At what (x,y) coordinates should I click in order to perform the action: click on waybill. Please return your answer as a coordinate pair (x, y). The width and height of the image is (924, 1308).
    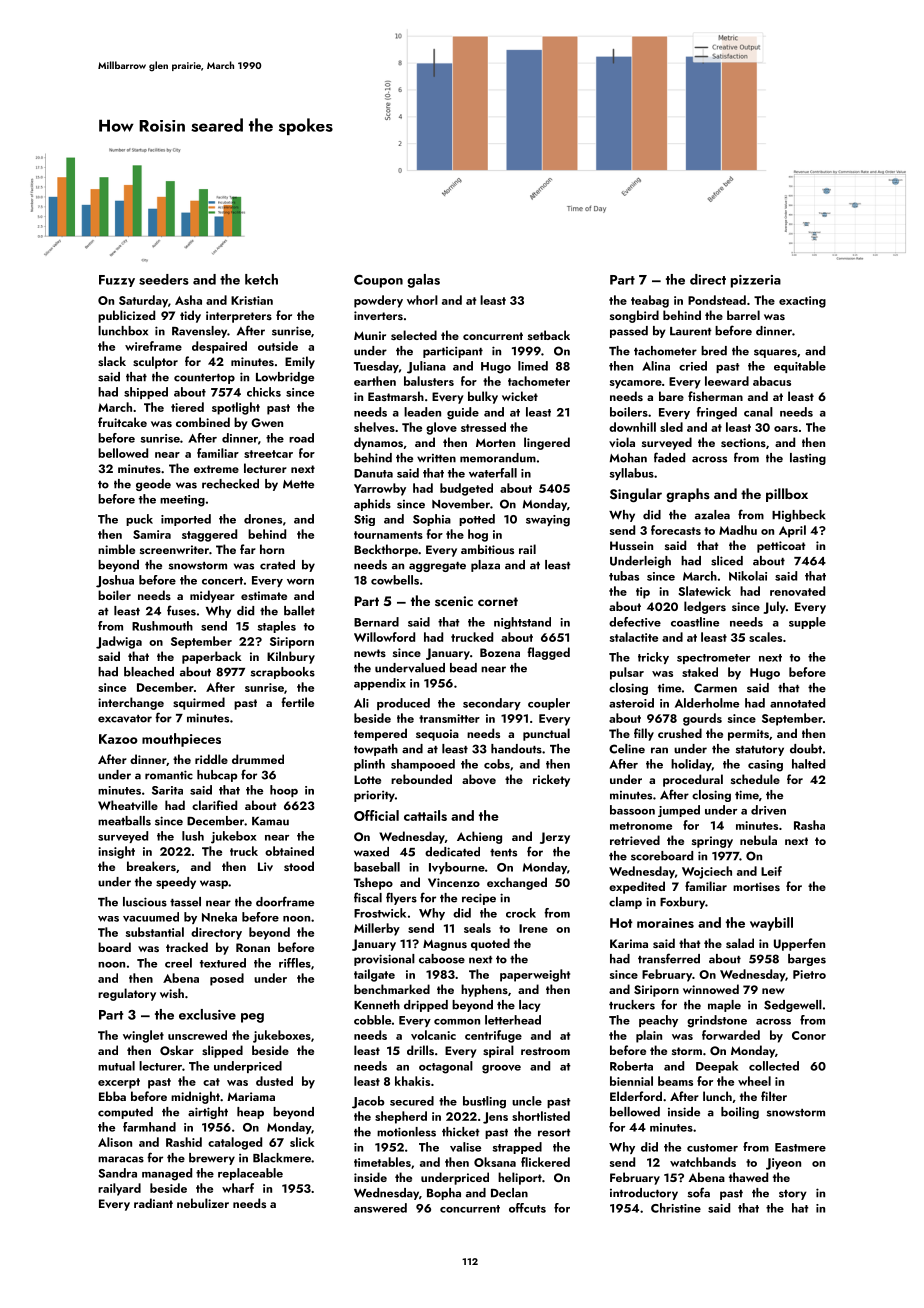
    Looking at the image, I should click on (771, 924).
